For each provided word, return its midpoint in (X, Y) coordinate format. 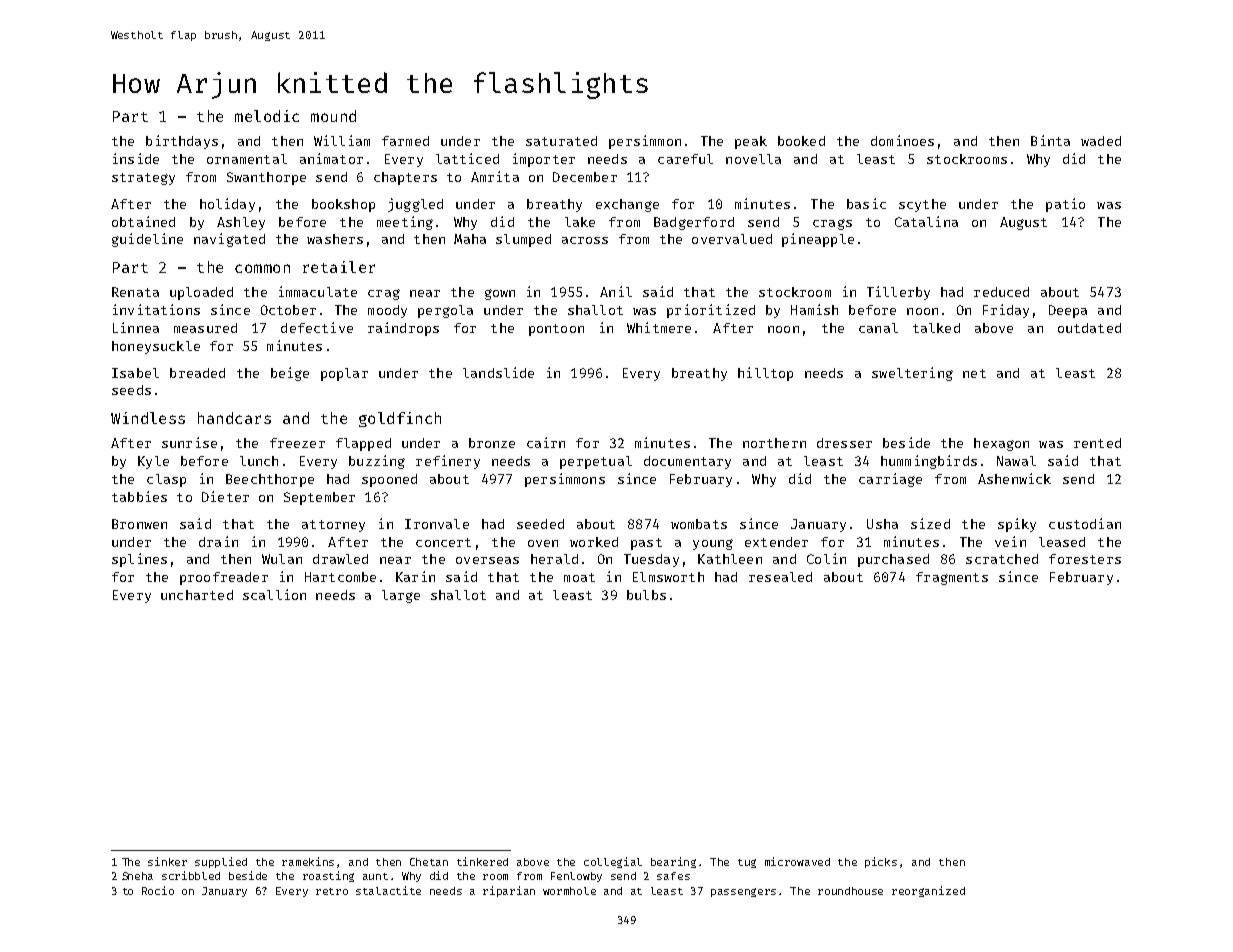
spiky (1017, 525)
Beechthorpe (270, 480)
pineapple (818, 240)
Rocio (158, 890)
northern (774, 443)
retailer (339, 267)
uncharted (197, 595)
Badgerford (694, 223)
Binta (1050, 140)
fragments (952, 578)
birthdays (182, 142)
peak (751, 142)
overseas (487, 560)
